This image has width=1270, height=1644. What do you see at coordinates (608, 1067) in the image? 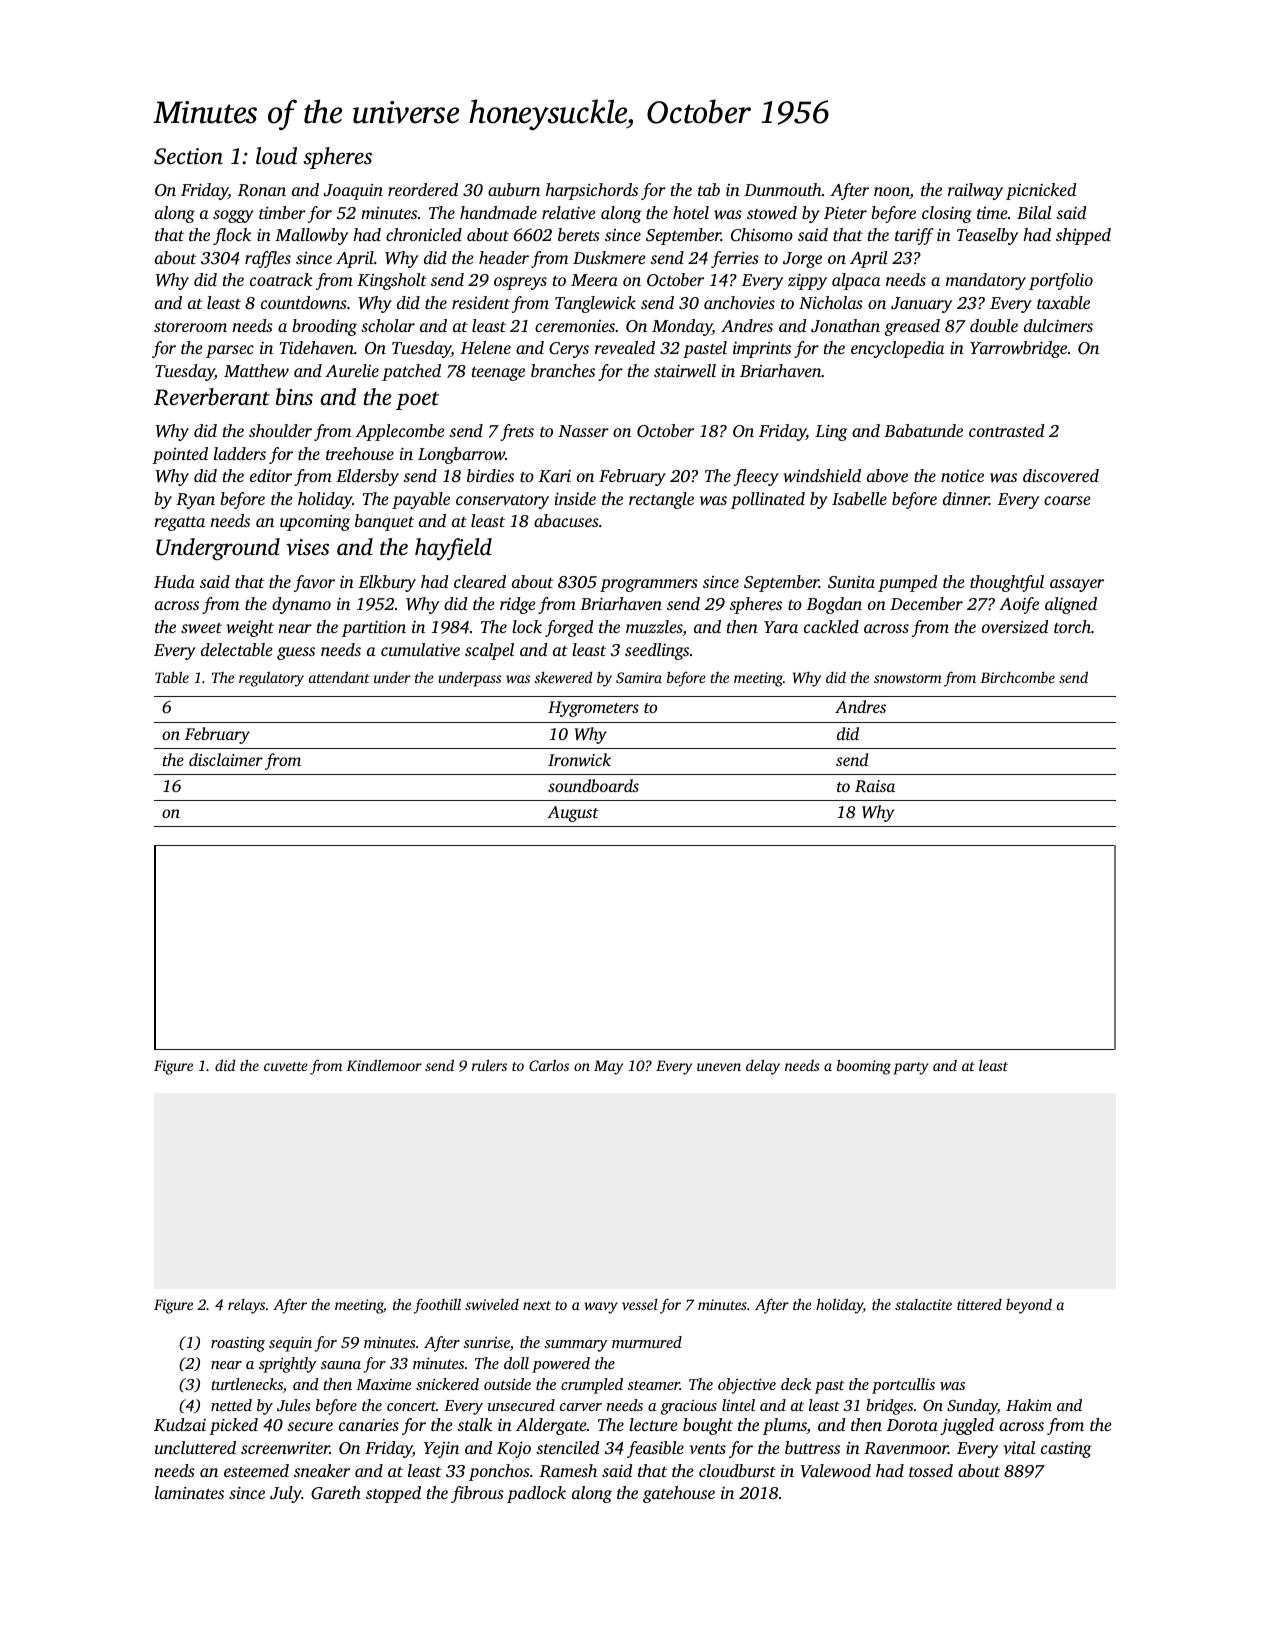
I see `May` at bounding box center [608, 1067].
